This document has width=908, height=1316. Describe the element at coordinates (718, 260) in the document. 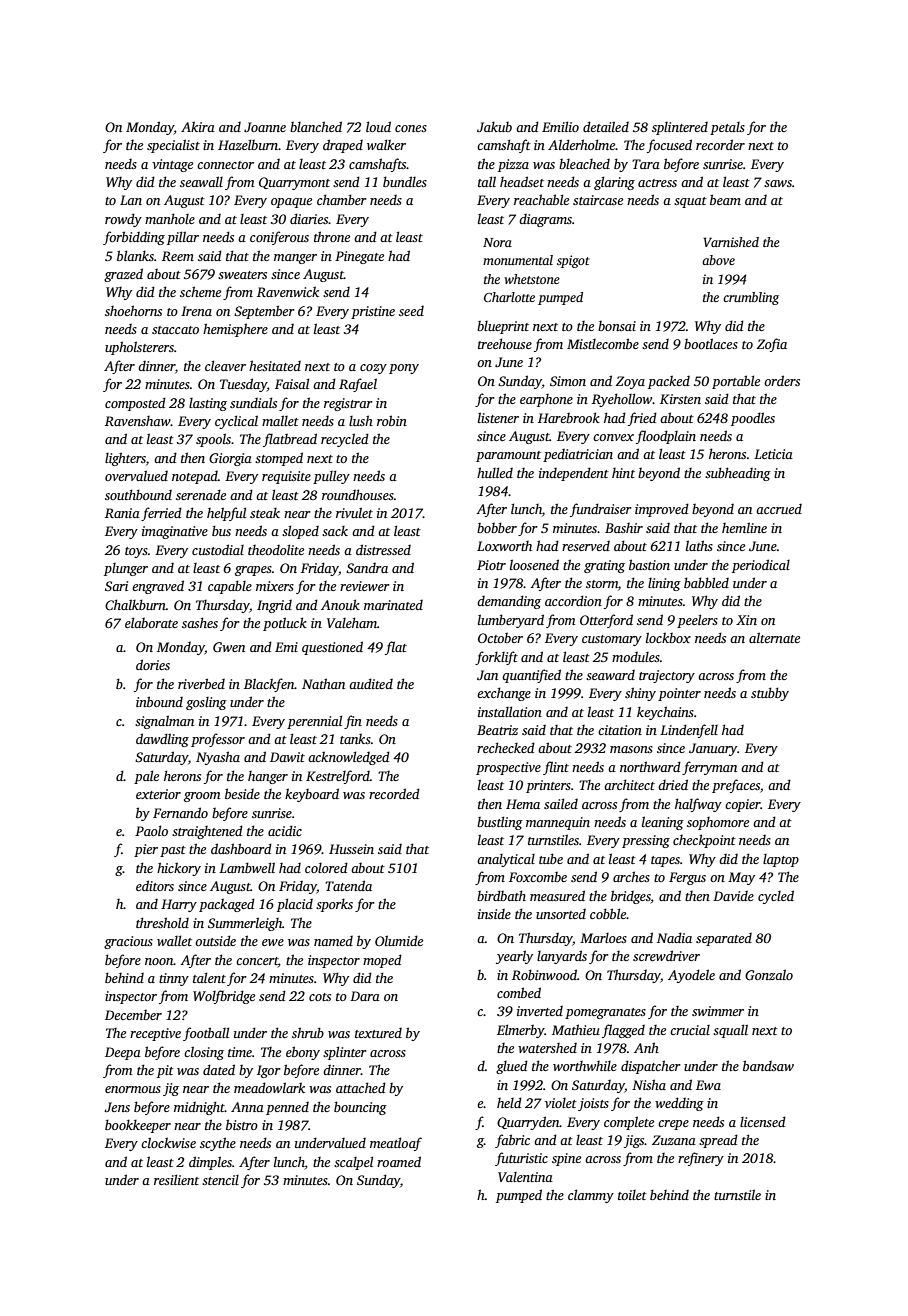

I see `above` at that location.
